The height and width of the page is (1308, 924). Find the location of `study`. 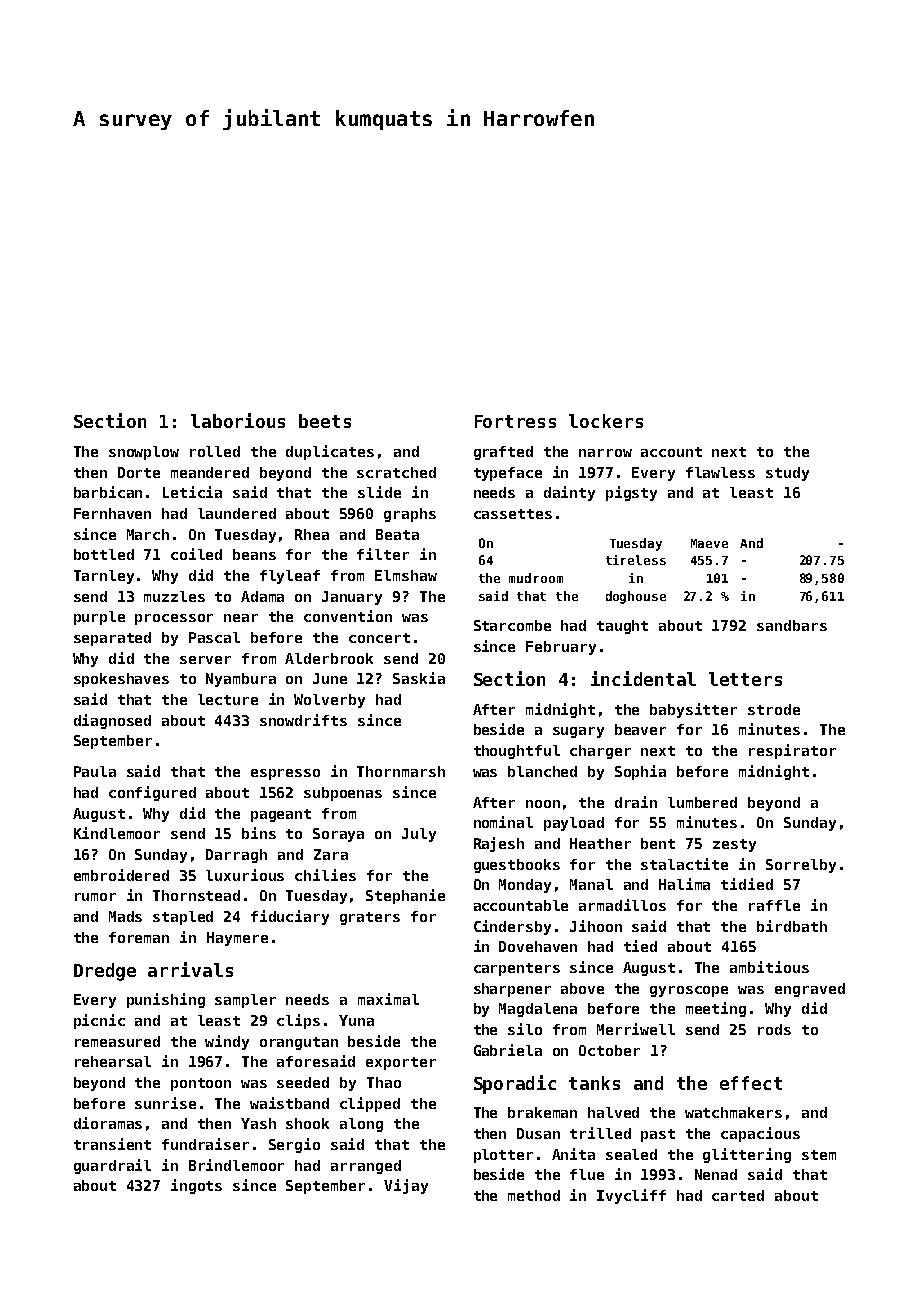

study is located at coordinates (787, 474).
